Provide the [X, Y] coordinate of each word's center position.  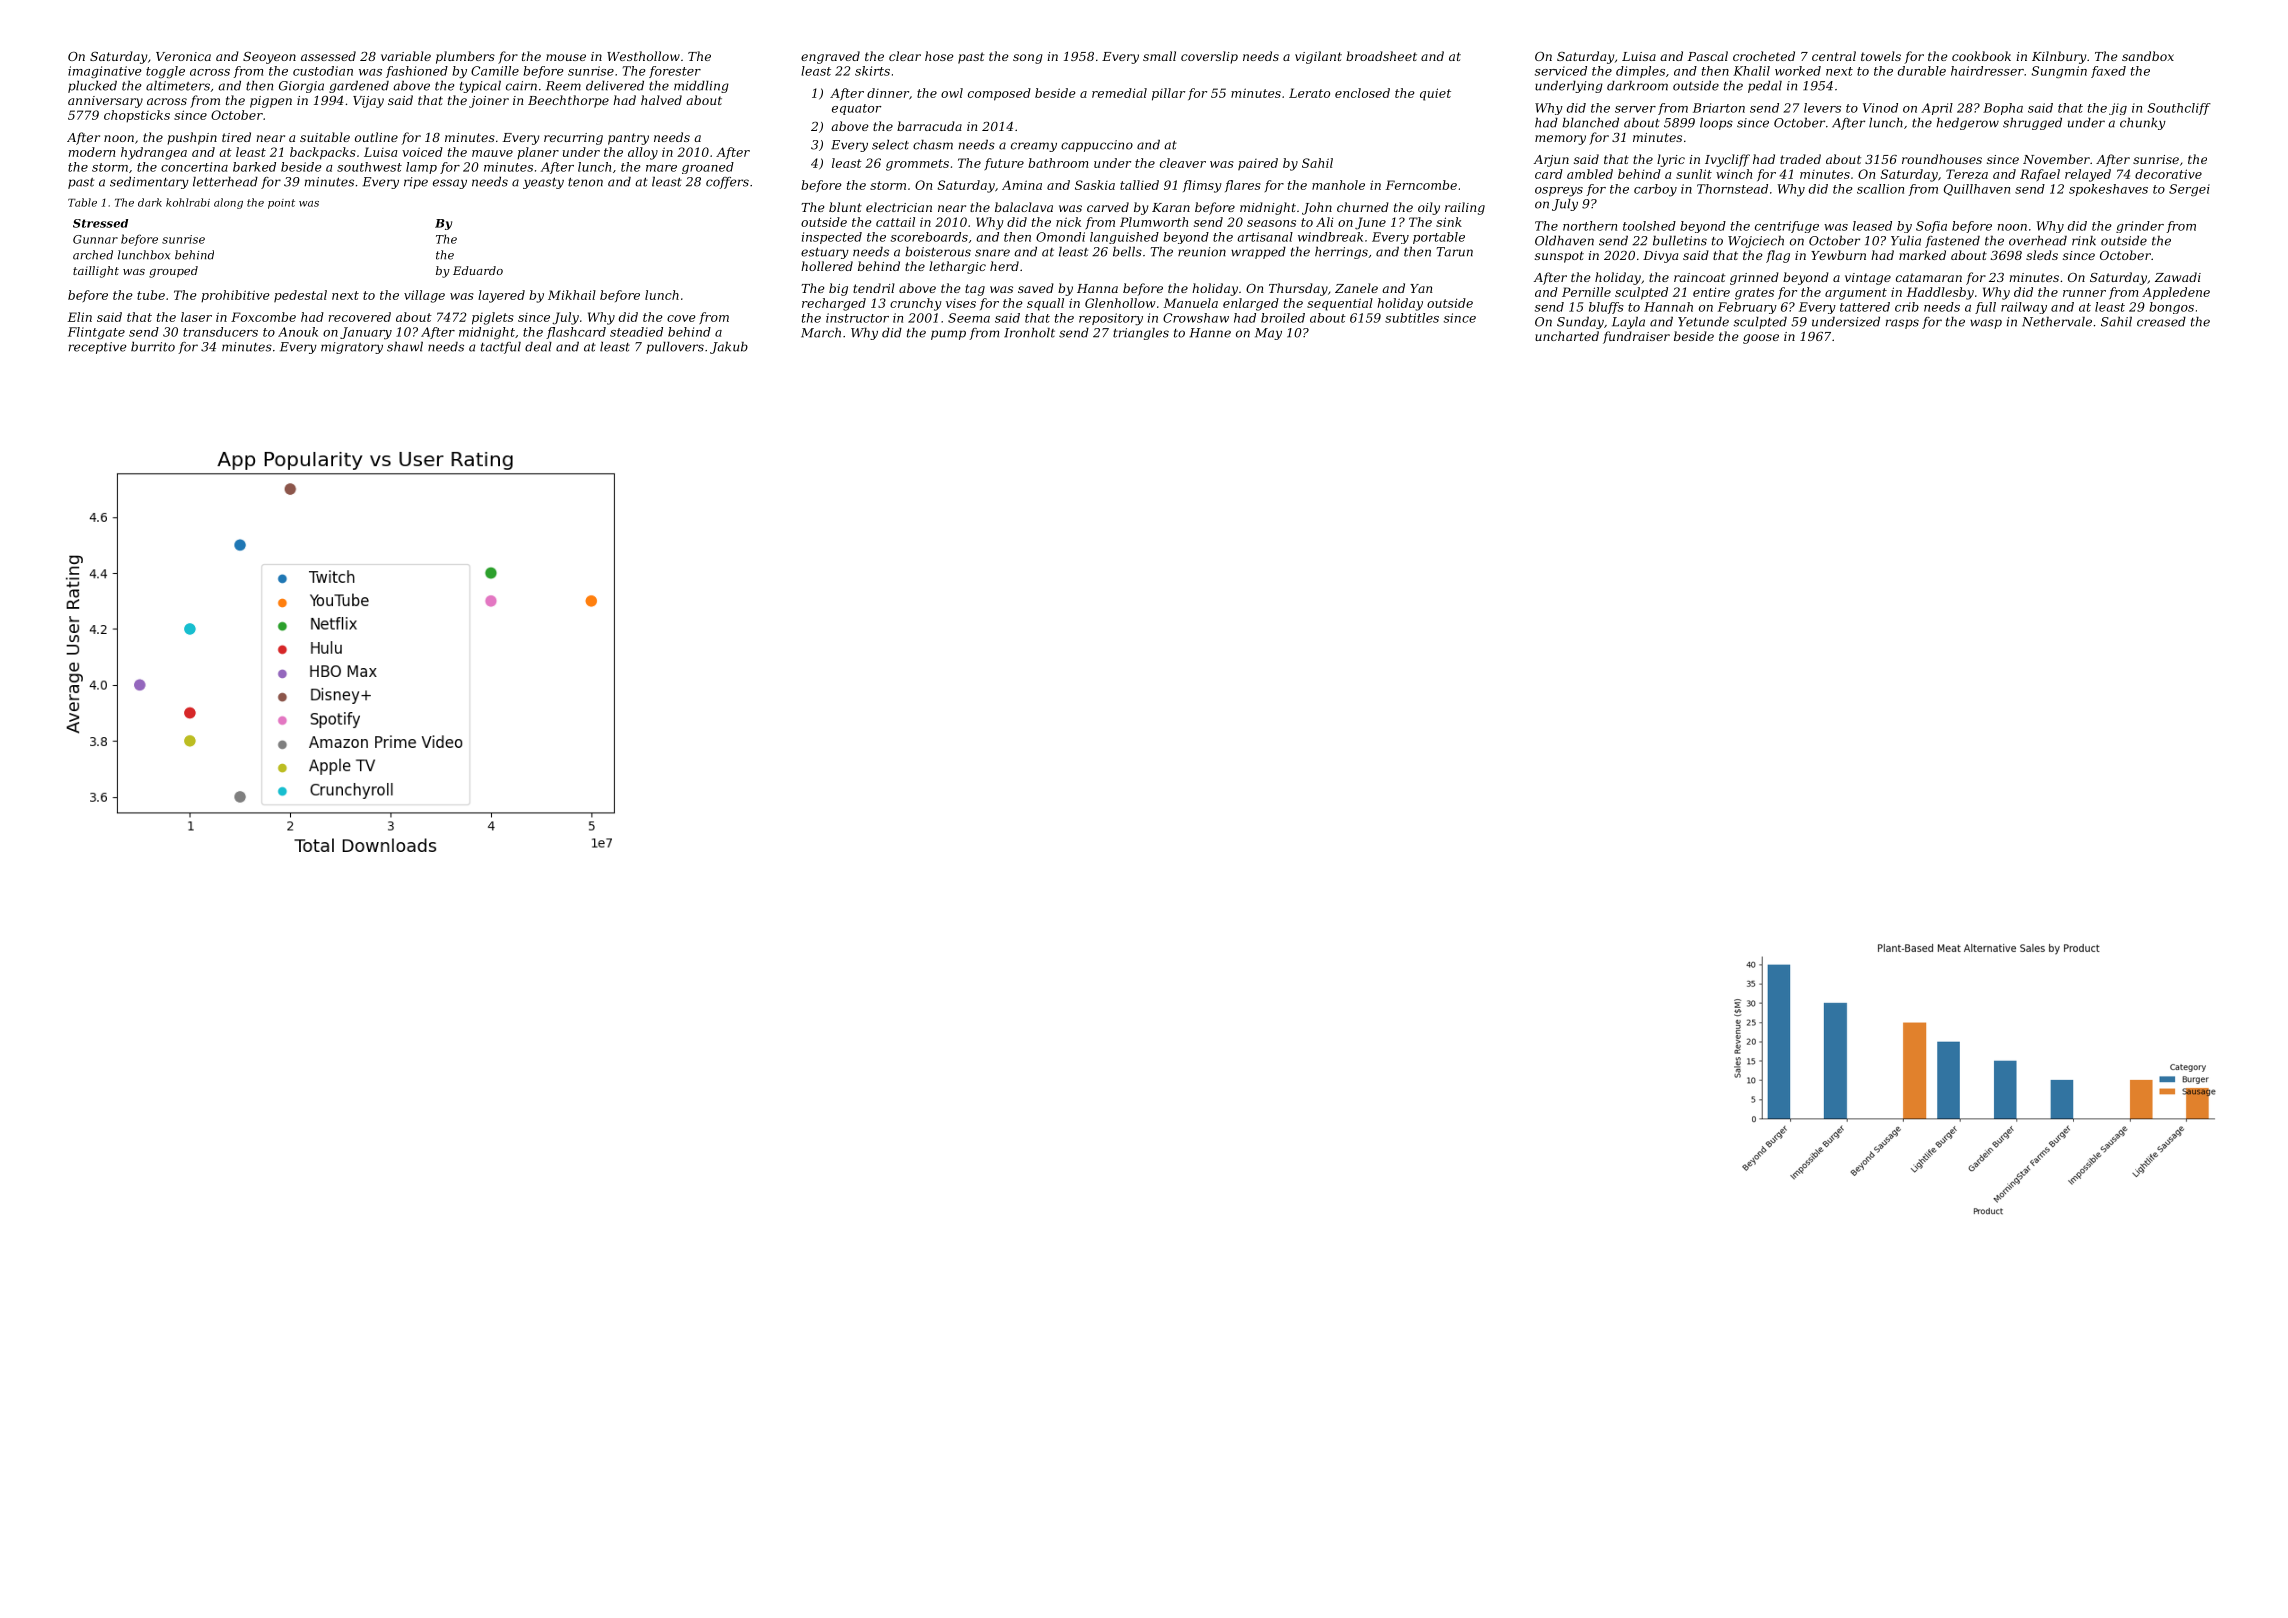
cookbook [1981, 56]
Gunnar [95, 239]
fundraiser [1636, 337]
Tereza [1967, 174]
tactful [501, 348]
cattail [895, 222]
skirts [872, 71]
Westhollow [643, 56]
